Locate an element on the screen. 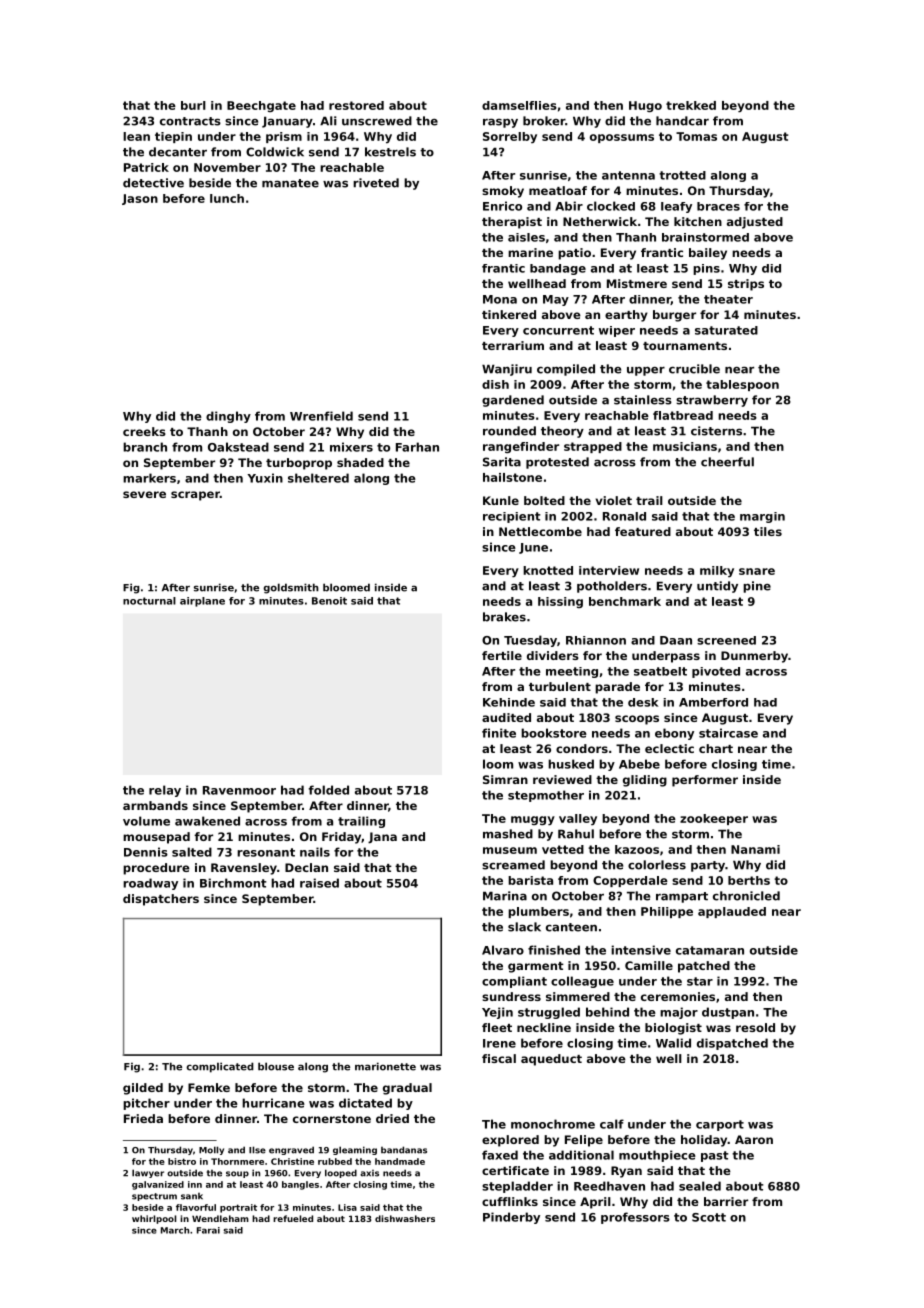  Pinderby is located at coordinates (511, 1218).
